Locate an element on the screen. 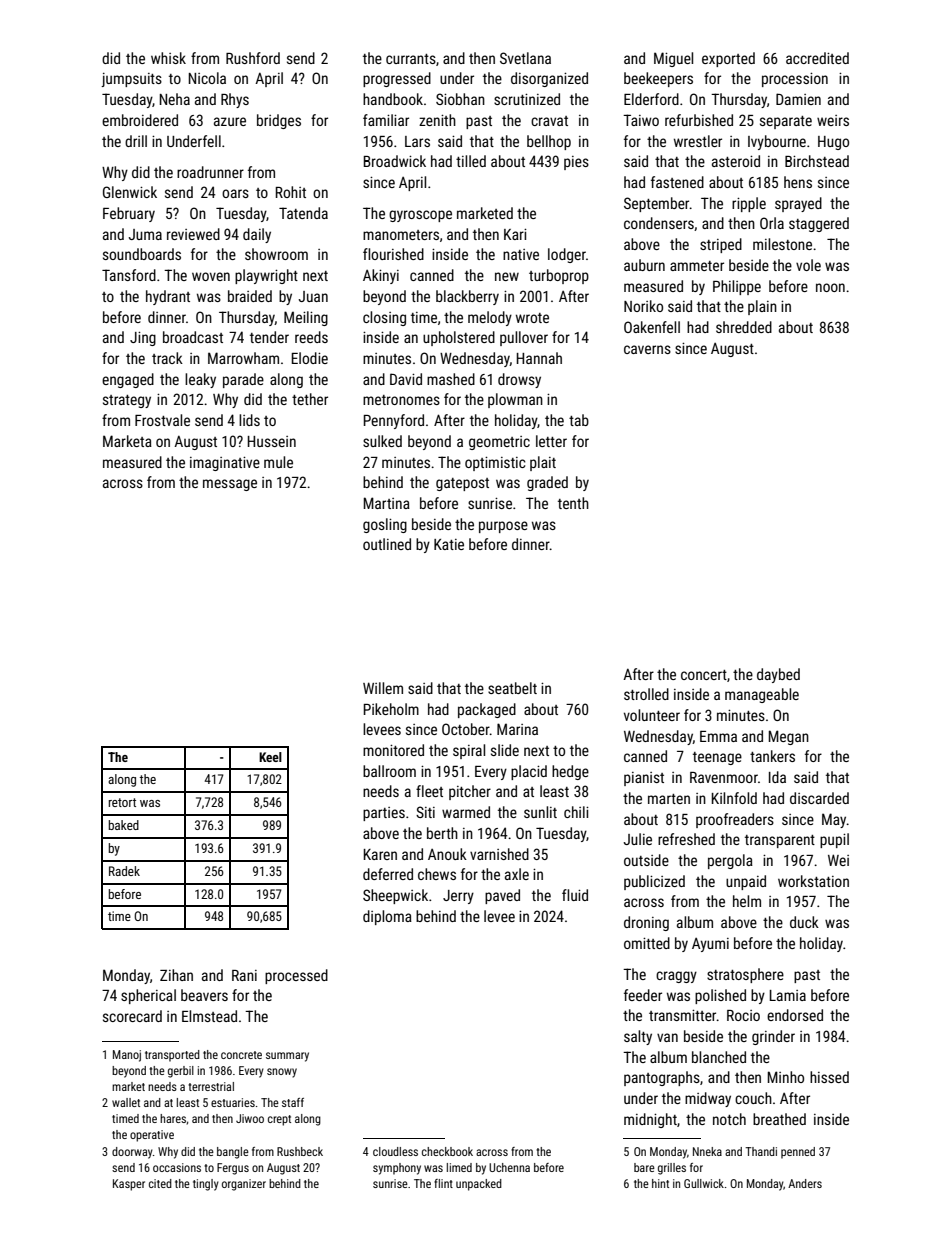 This screenshot has width=952, height=1233. September is located at coordinates (657, 204).
